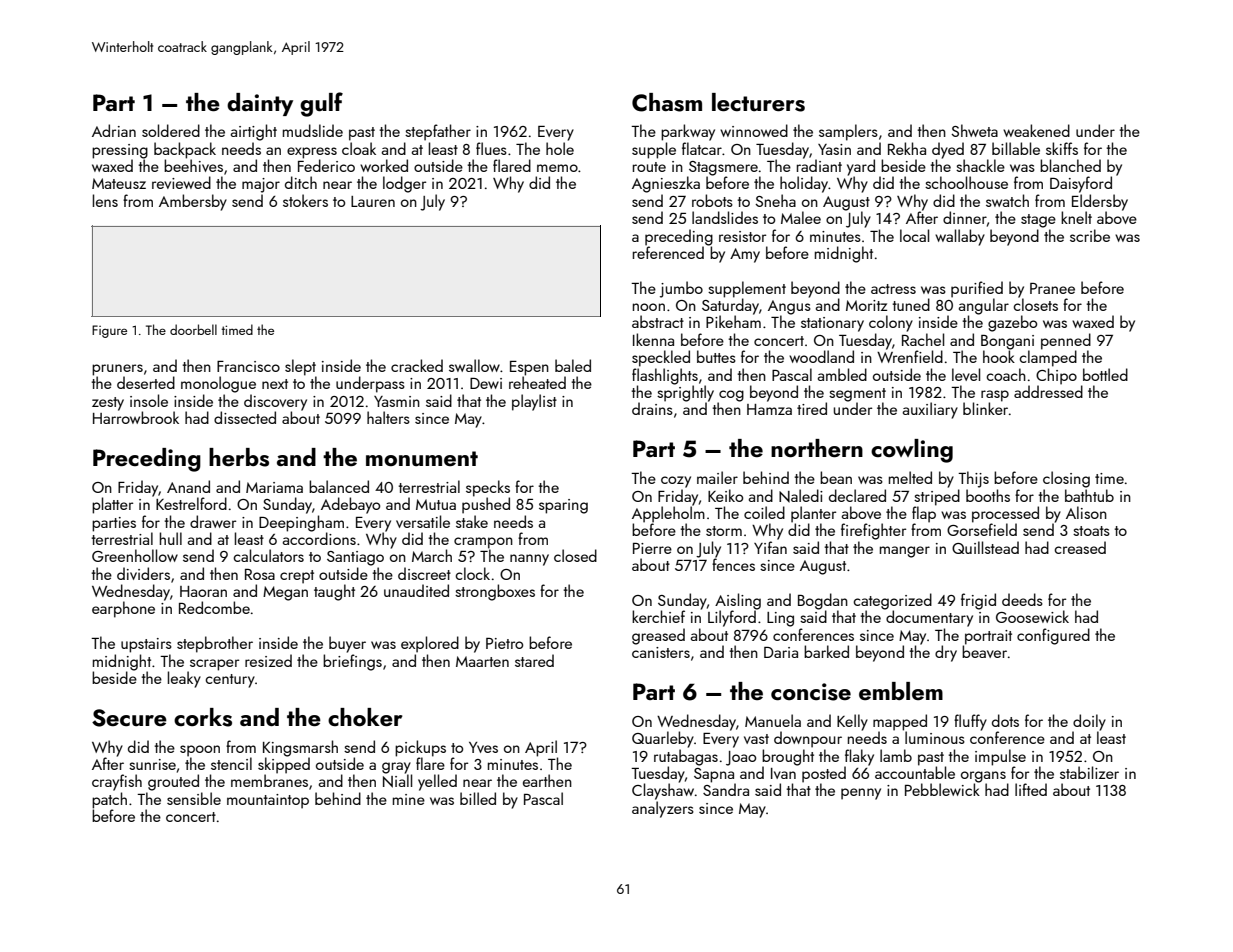  I want to click on monologue, so click(218, 384).
